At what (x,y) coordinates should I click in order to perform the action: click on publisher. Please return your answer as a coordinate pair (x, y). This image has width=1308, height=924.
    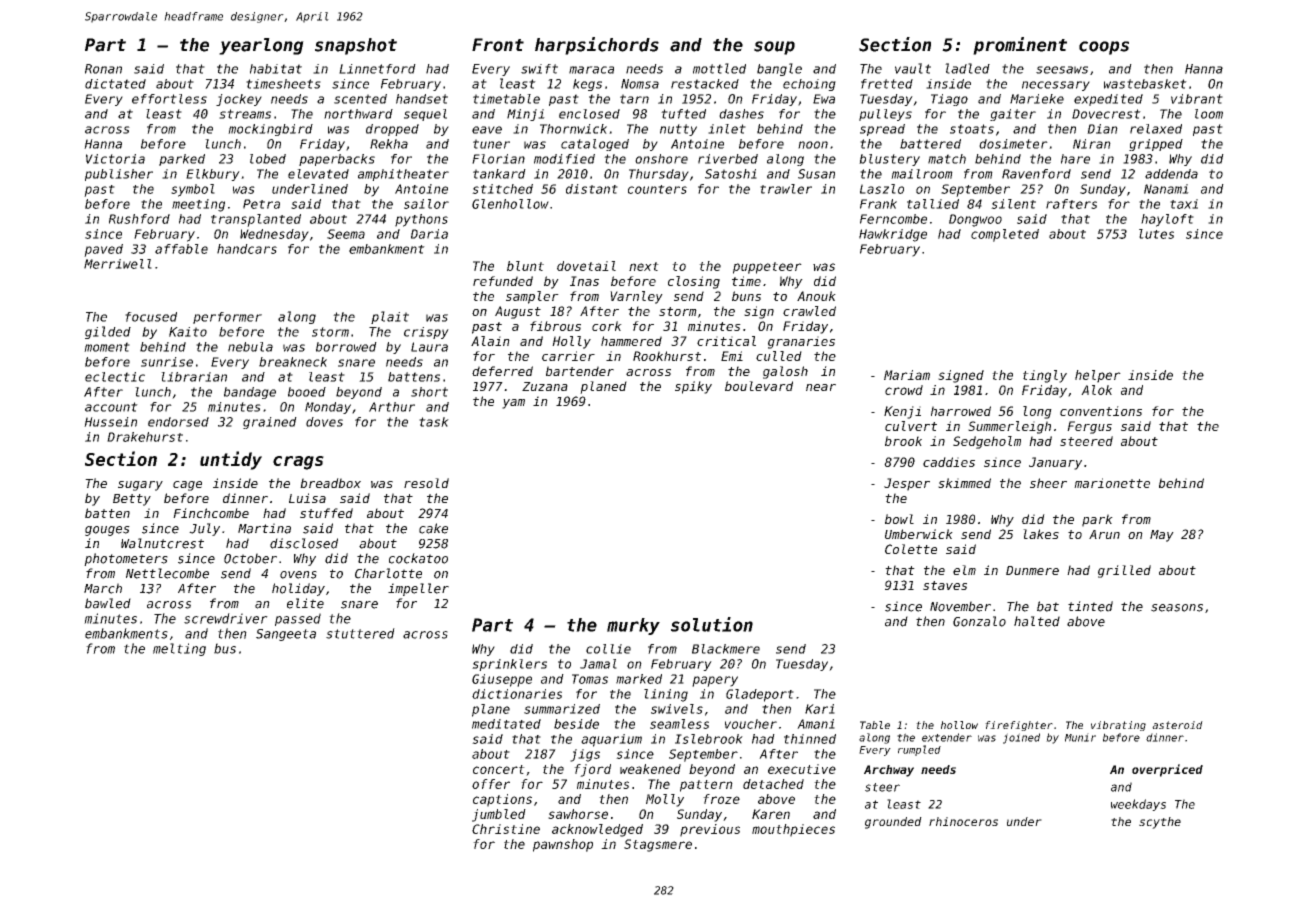
    Looking at the image, I should click on (119, 175).
